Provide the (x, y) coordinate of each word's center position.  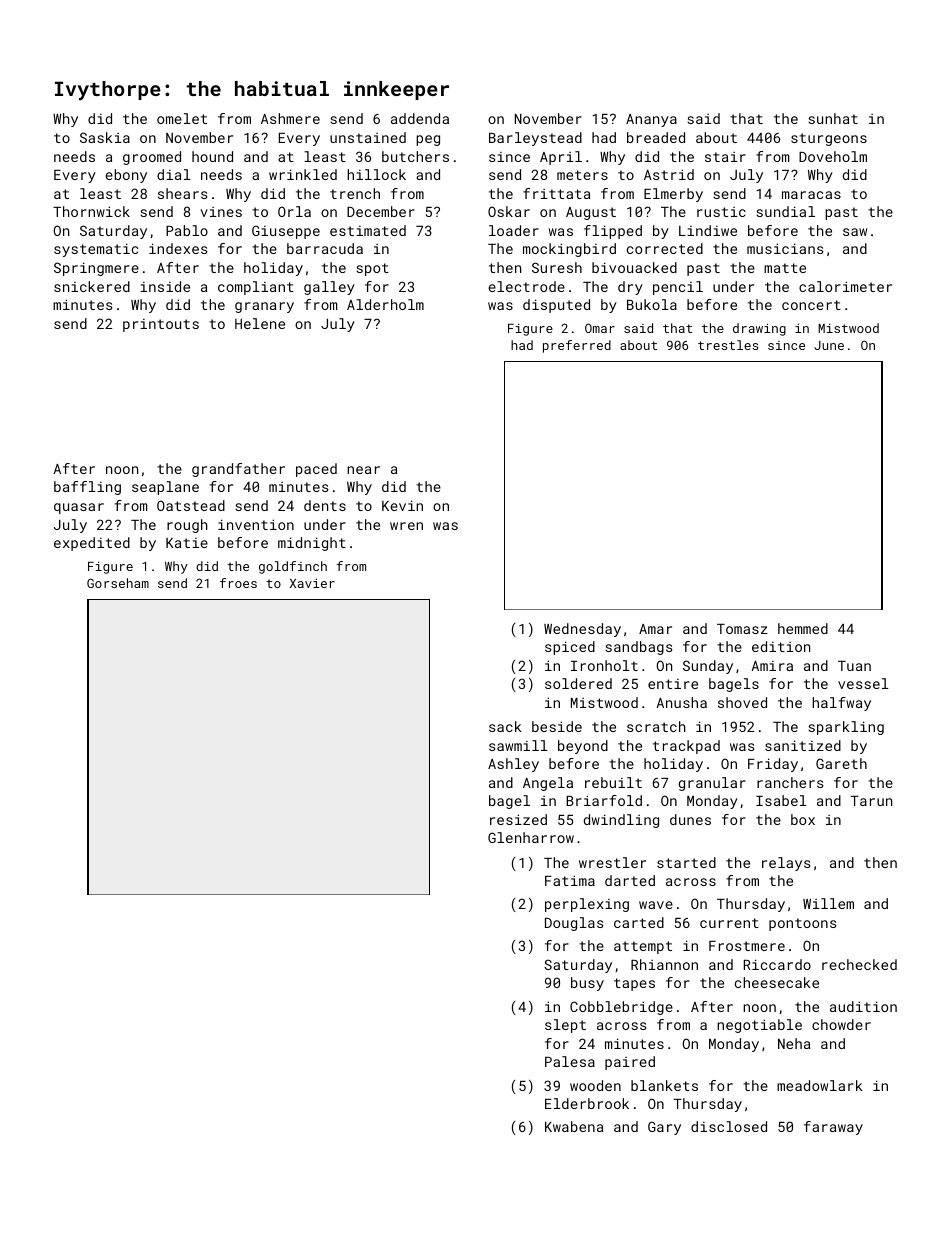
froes (238, 583)
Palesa (570, 1061)
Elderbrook (587, 1103)
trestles (728, 345)
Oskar (509, 211)
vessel (863, 683)
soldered (578, 683)
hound (212, 156)
